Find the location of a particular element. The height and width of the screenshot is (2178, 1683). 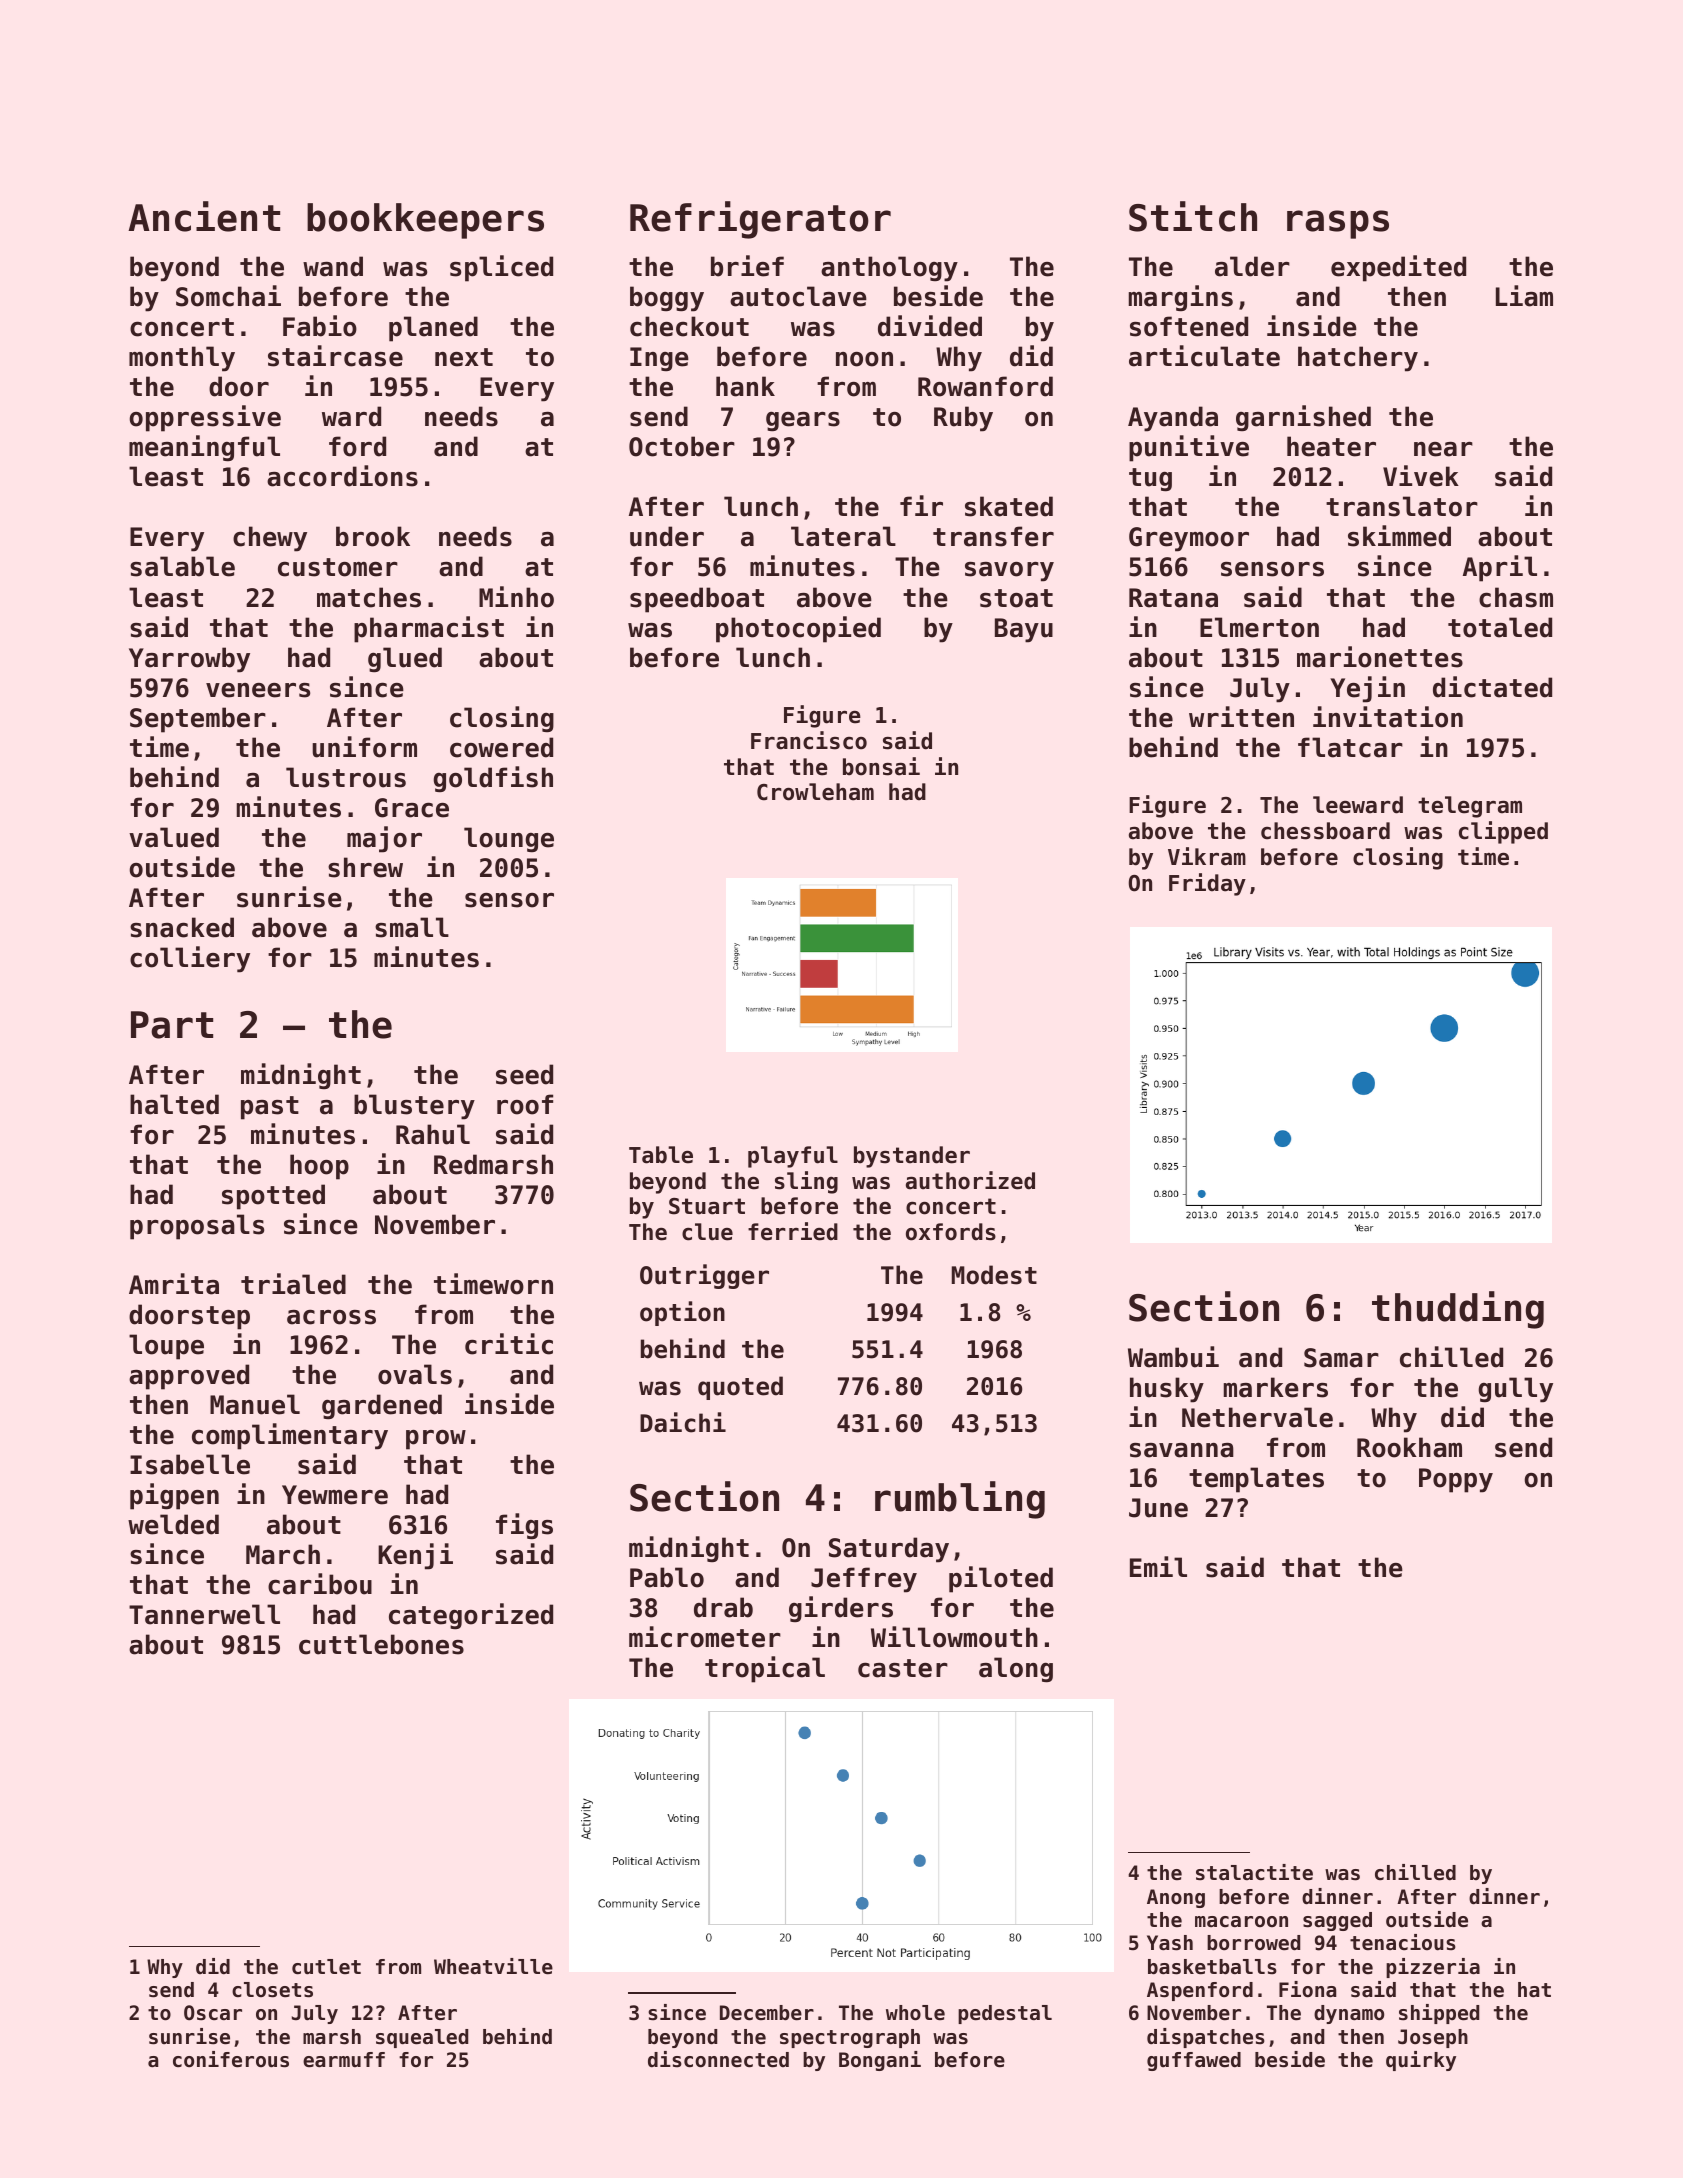

bystander is located at coordinates (912, 1157).
